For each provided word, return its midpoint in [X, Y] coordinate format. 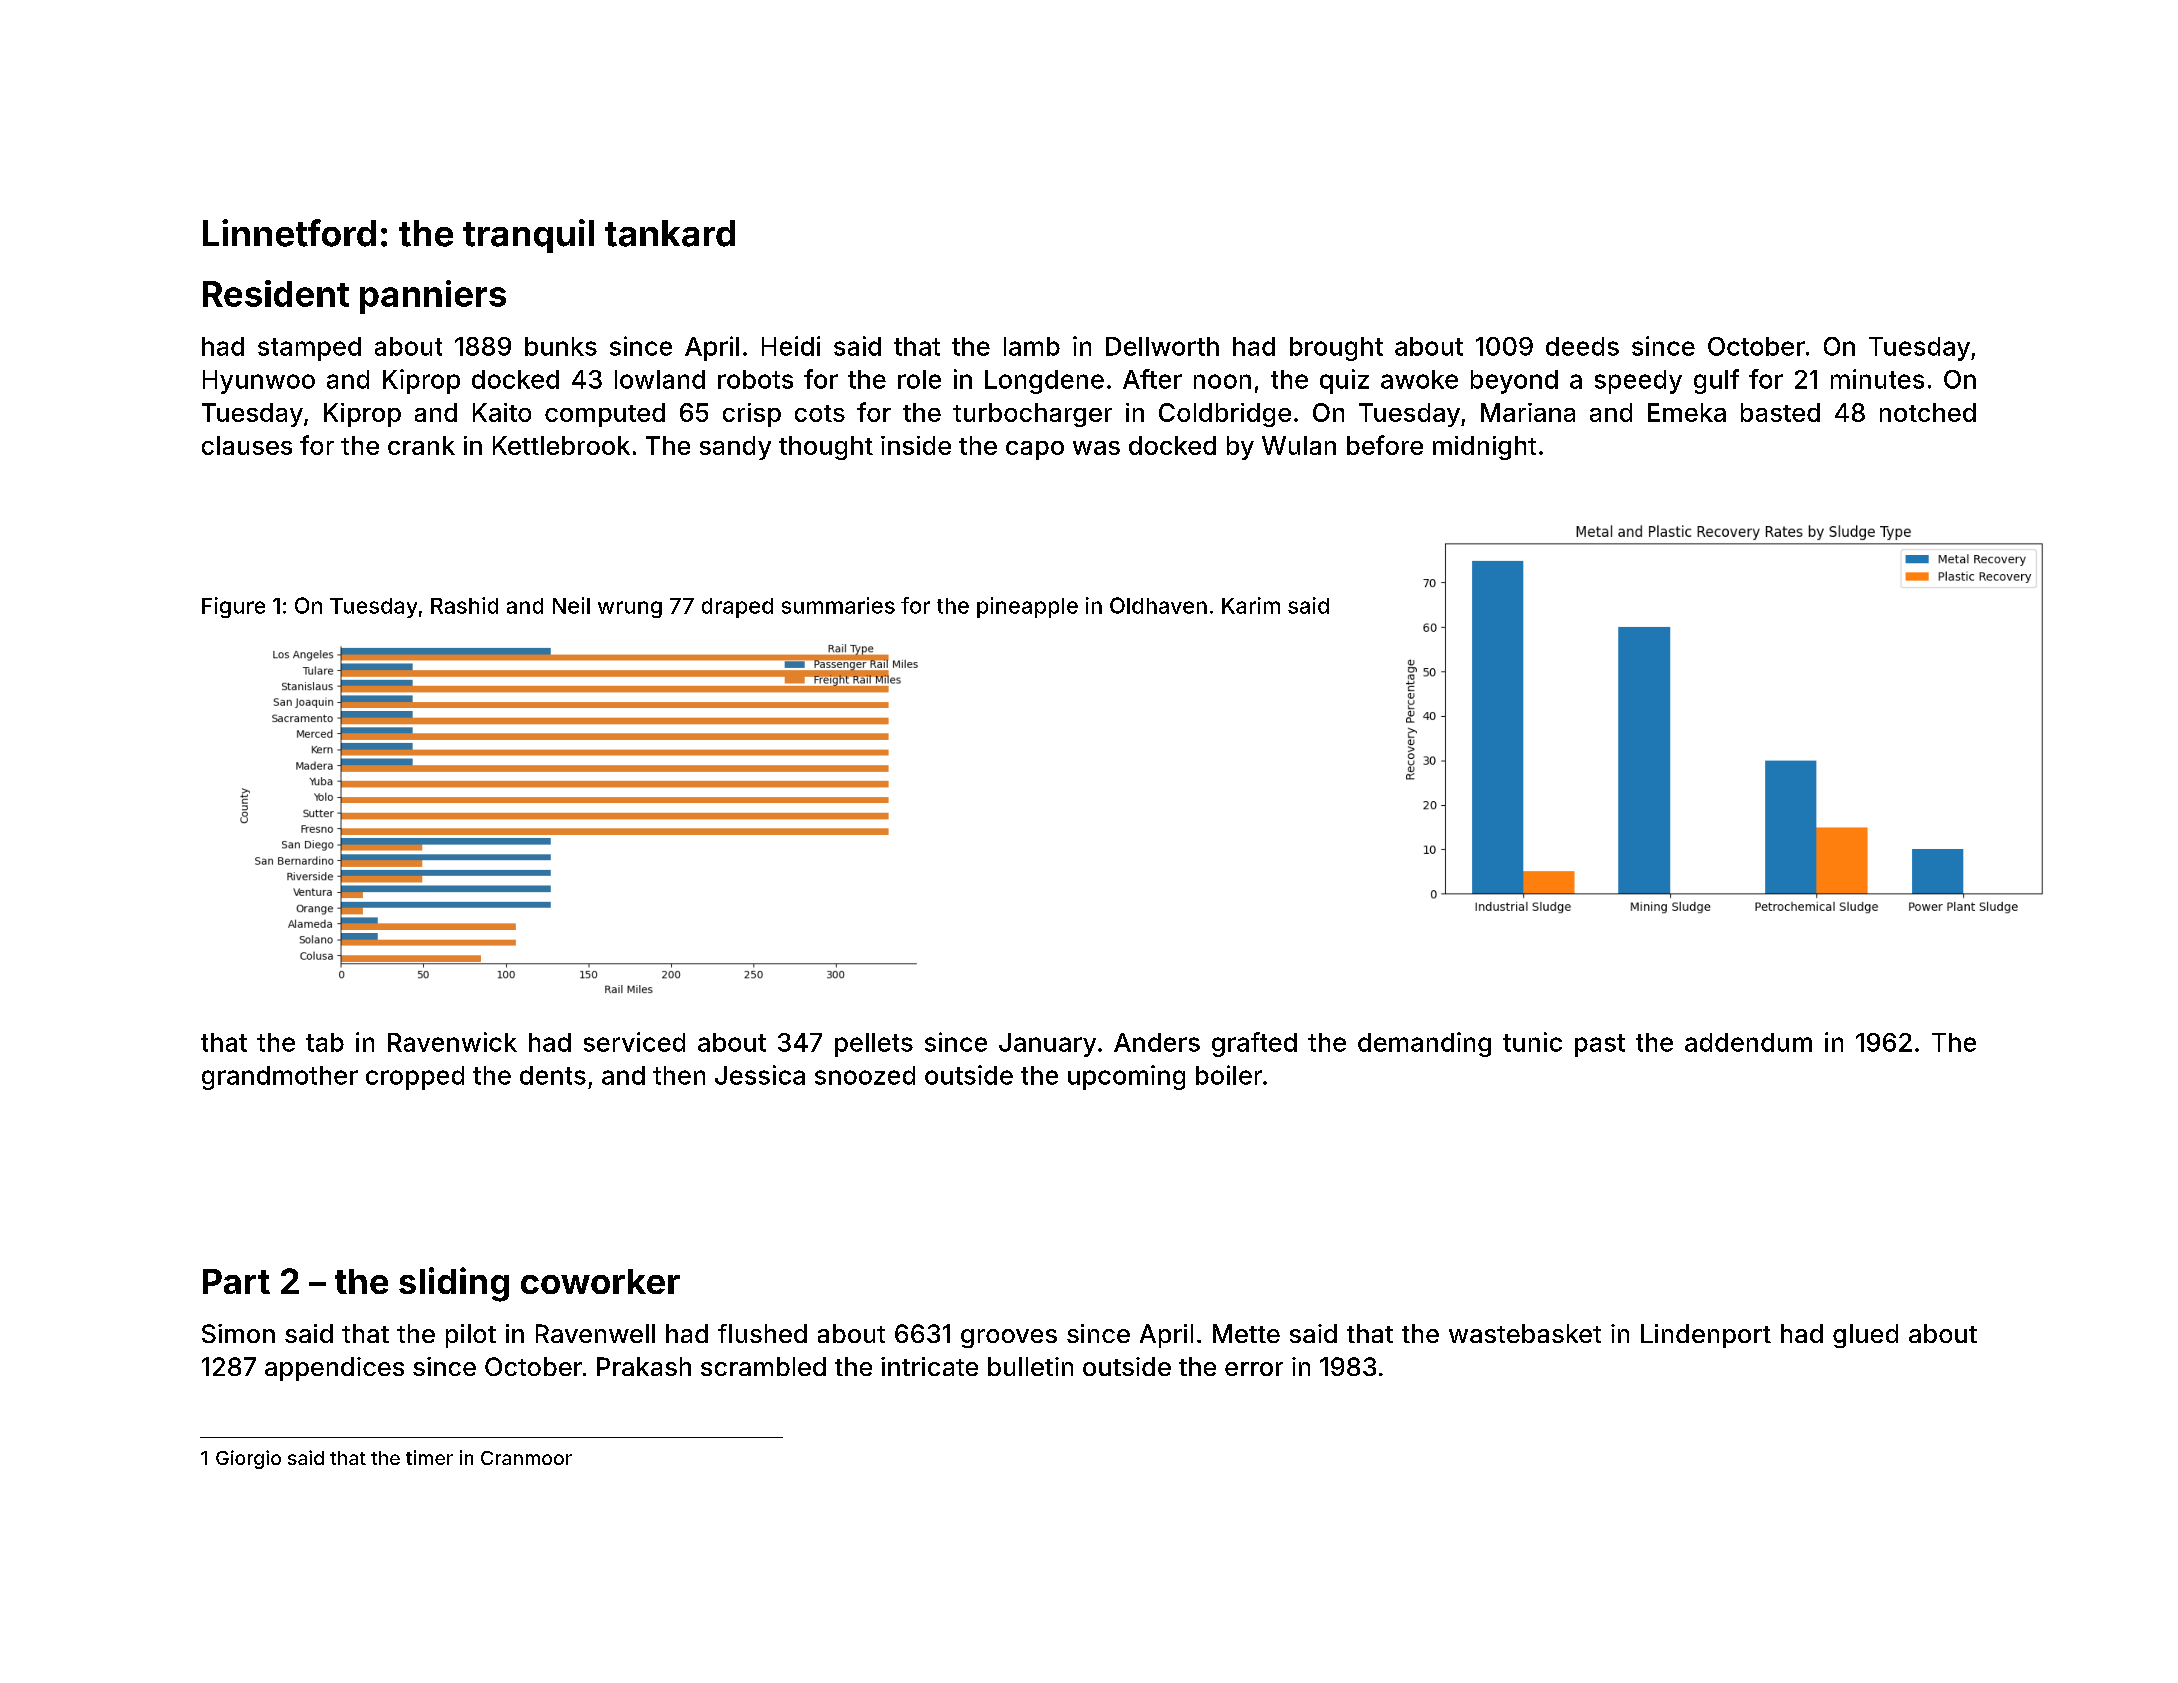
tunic [1532, 1042]
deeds [1582, 346]
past [1600, 1045]
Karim [1251, 605]
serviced [634, 1042]
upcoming [1126, 1077]
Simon [238, 1333]
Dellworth [1162, 346]
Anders [1157, 1042]
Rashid [464, 605]
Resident [276, 293]
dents [553, 1075]
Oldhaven [1158, 605]
